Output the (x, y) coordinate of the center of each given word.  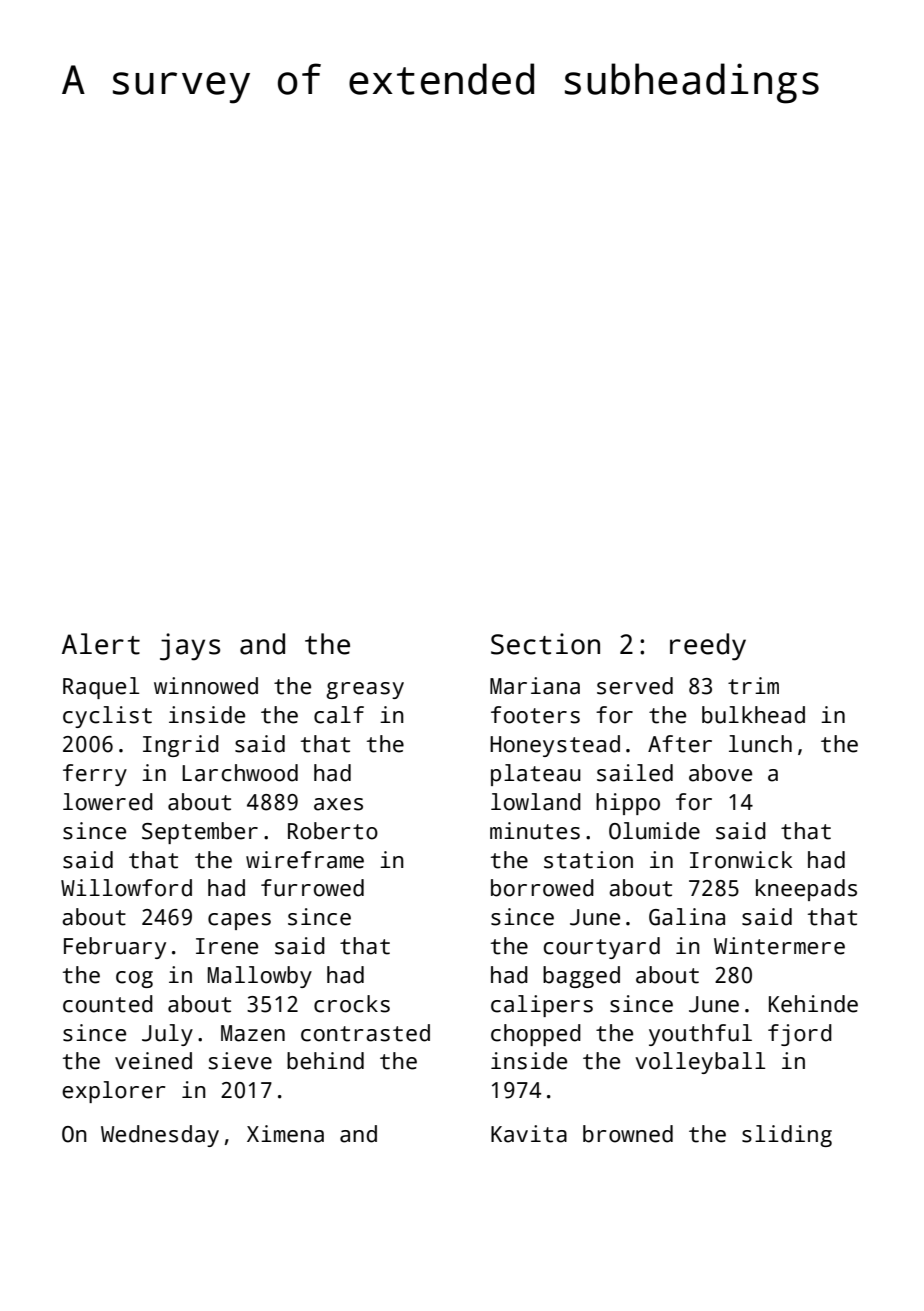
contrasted (365, 1033)
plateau (536, 775)
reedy (708, 647)
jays (190, 647)
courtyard (602, 948)
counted (108, 1004)
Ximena (285, 1134)
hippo (628, 804)
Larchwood (240, 773)
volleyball (700, 1063)
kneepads (806, 890)
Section (545, 644)
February (115, 948)
